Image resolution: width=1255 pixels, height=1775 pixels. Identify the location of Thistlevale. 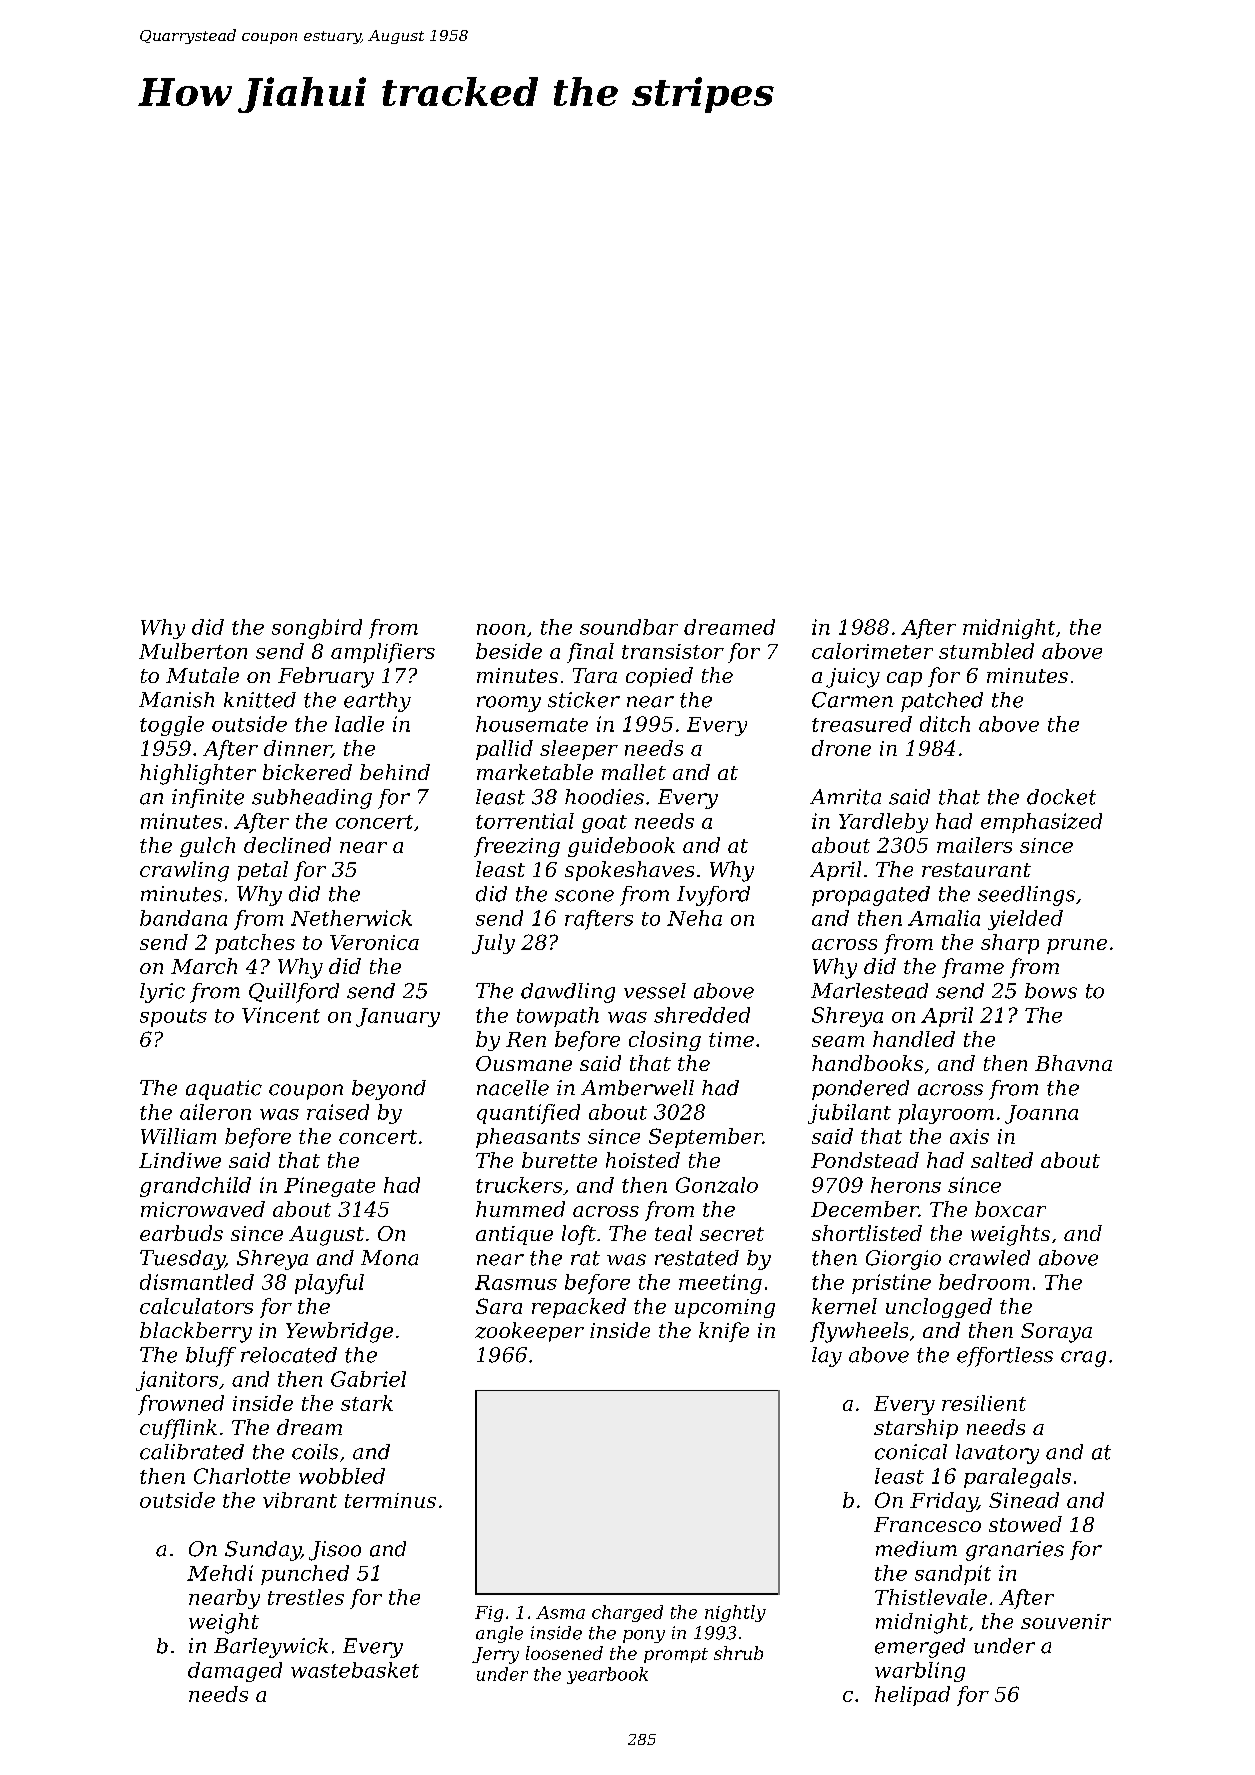
(931, 1597).
